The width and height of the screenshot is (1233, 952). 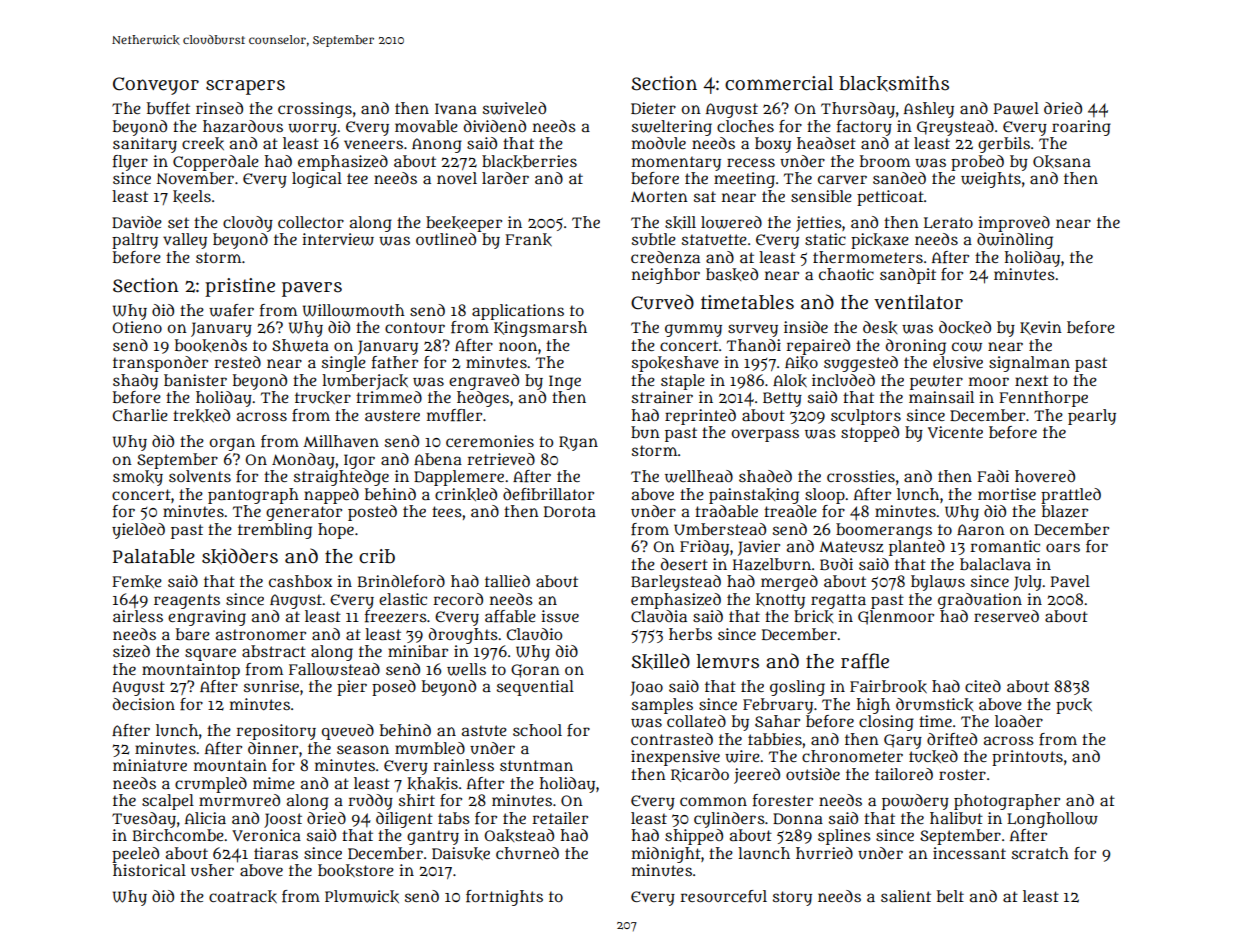 I want to click on shaded, so click(x=765, y=476).
